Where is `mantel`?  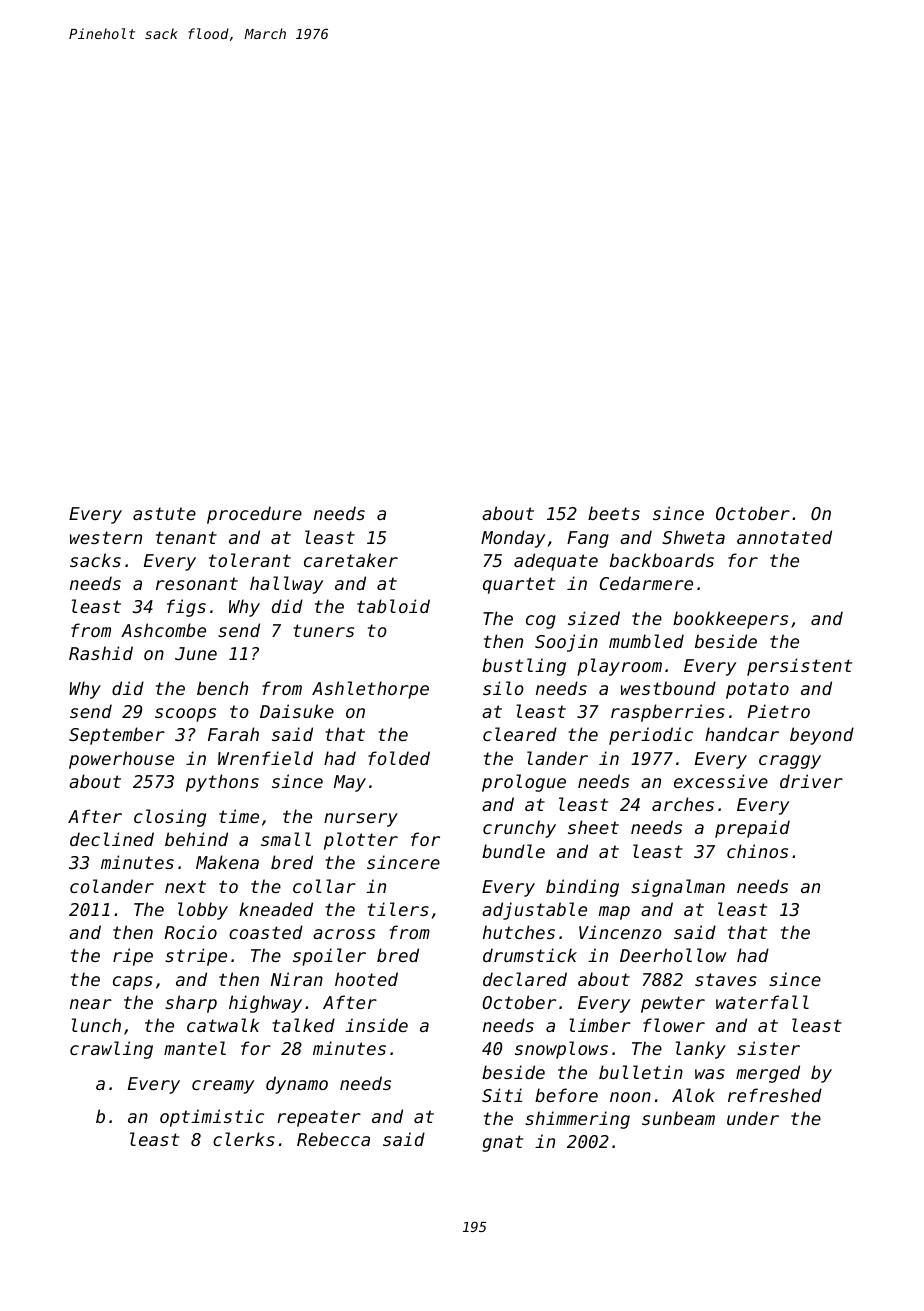 mantel is located at coordinates (195, 1048).
